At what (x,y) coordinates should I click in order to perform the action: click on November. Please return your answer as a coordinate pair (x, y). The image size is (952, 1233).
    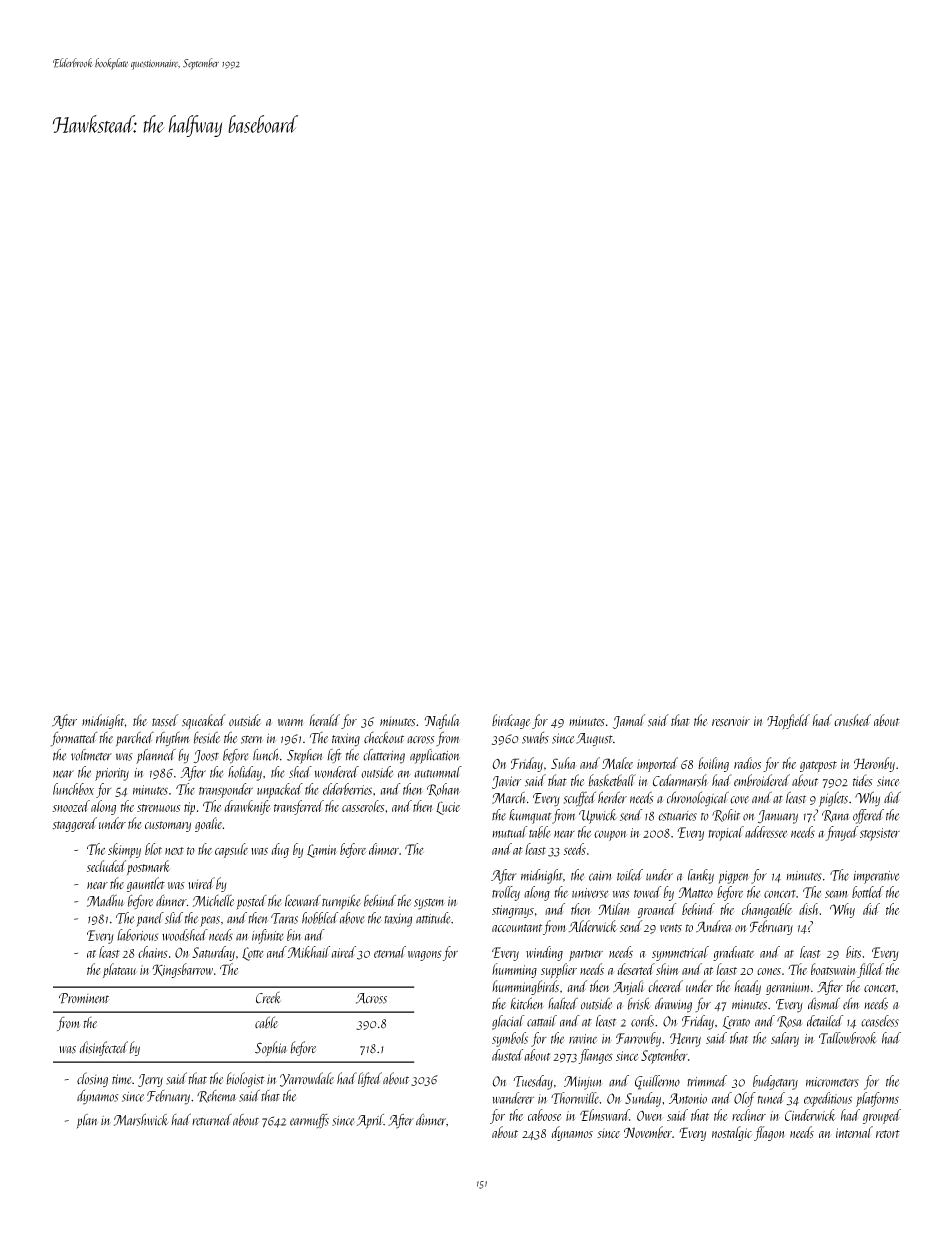
    Looking at the image, I should click on (648, 1132).
